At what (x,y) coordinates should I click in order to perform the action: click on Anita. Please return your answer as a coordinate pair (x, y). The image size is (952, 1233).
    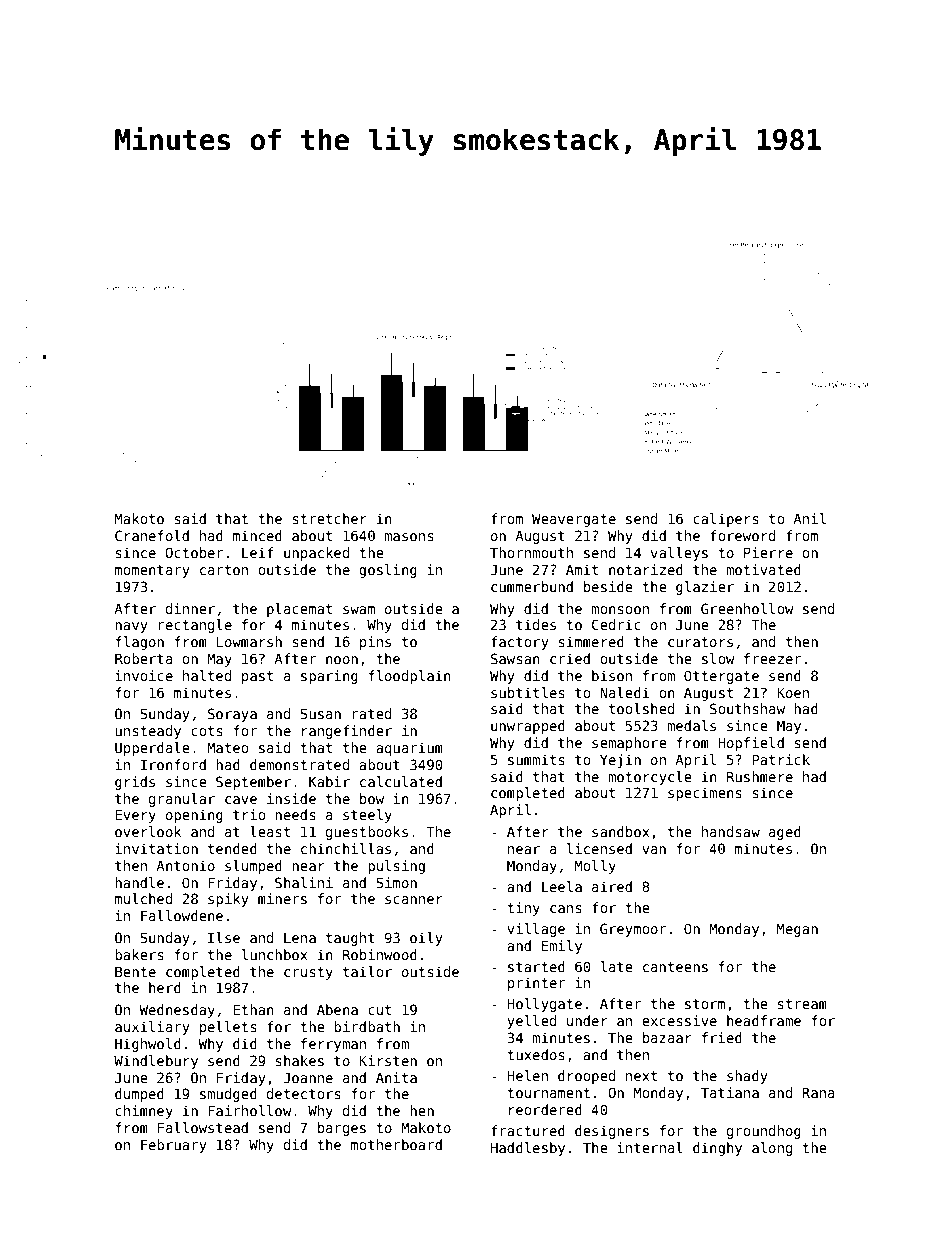
    Looking at the image, I should click on (396, 1077).
